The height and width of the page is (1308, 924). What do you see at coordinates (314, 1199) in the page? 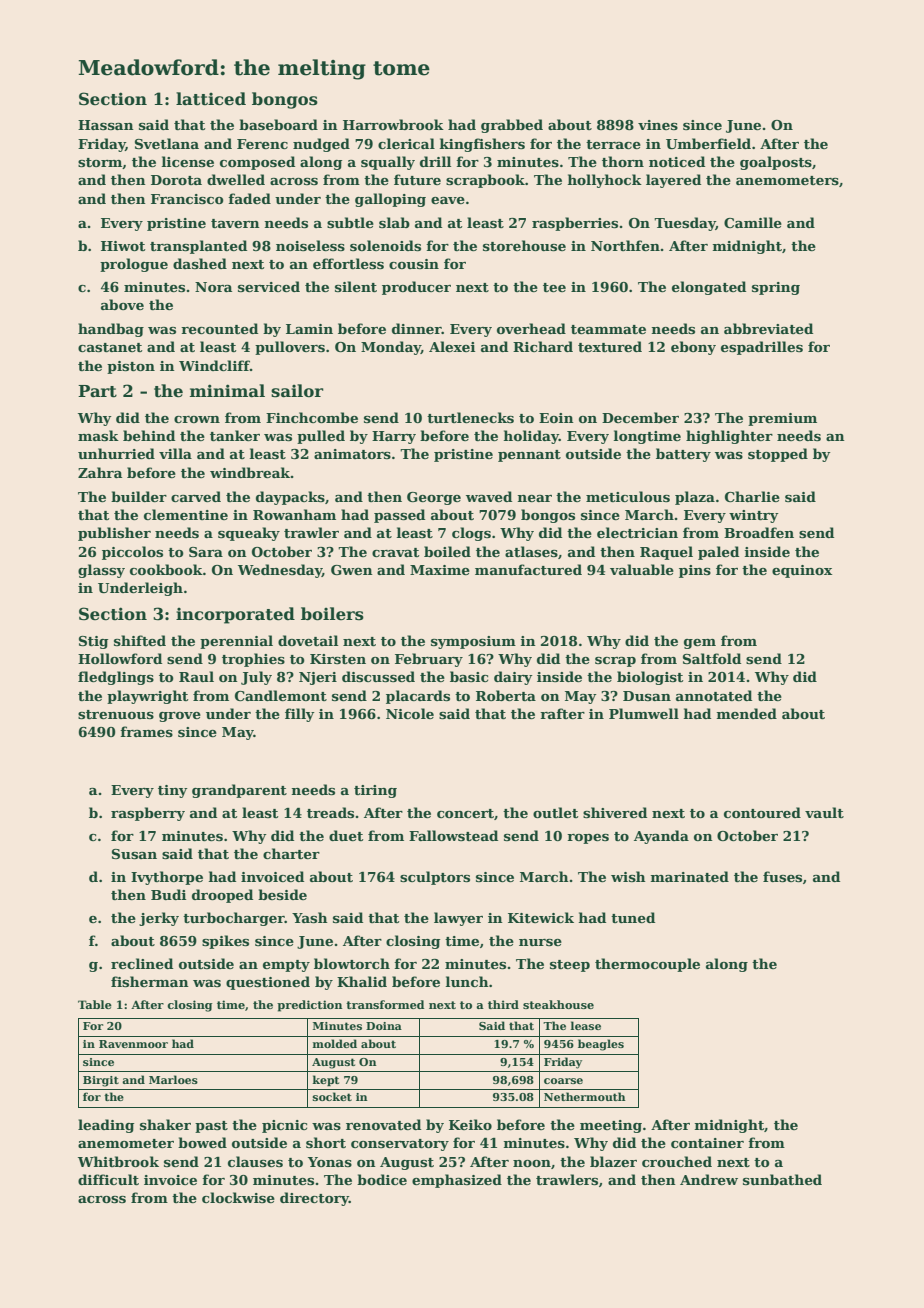
I see `directory` at bounding box center [314, 1199].
